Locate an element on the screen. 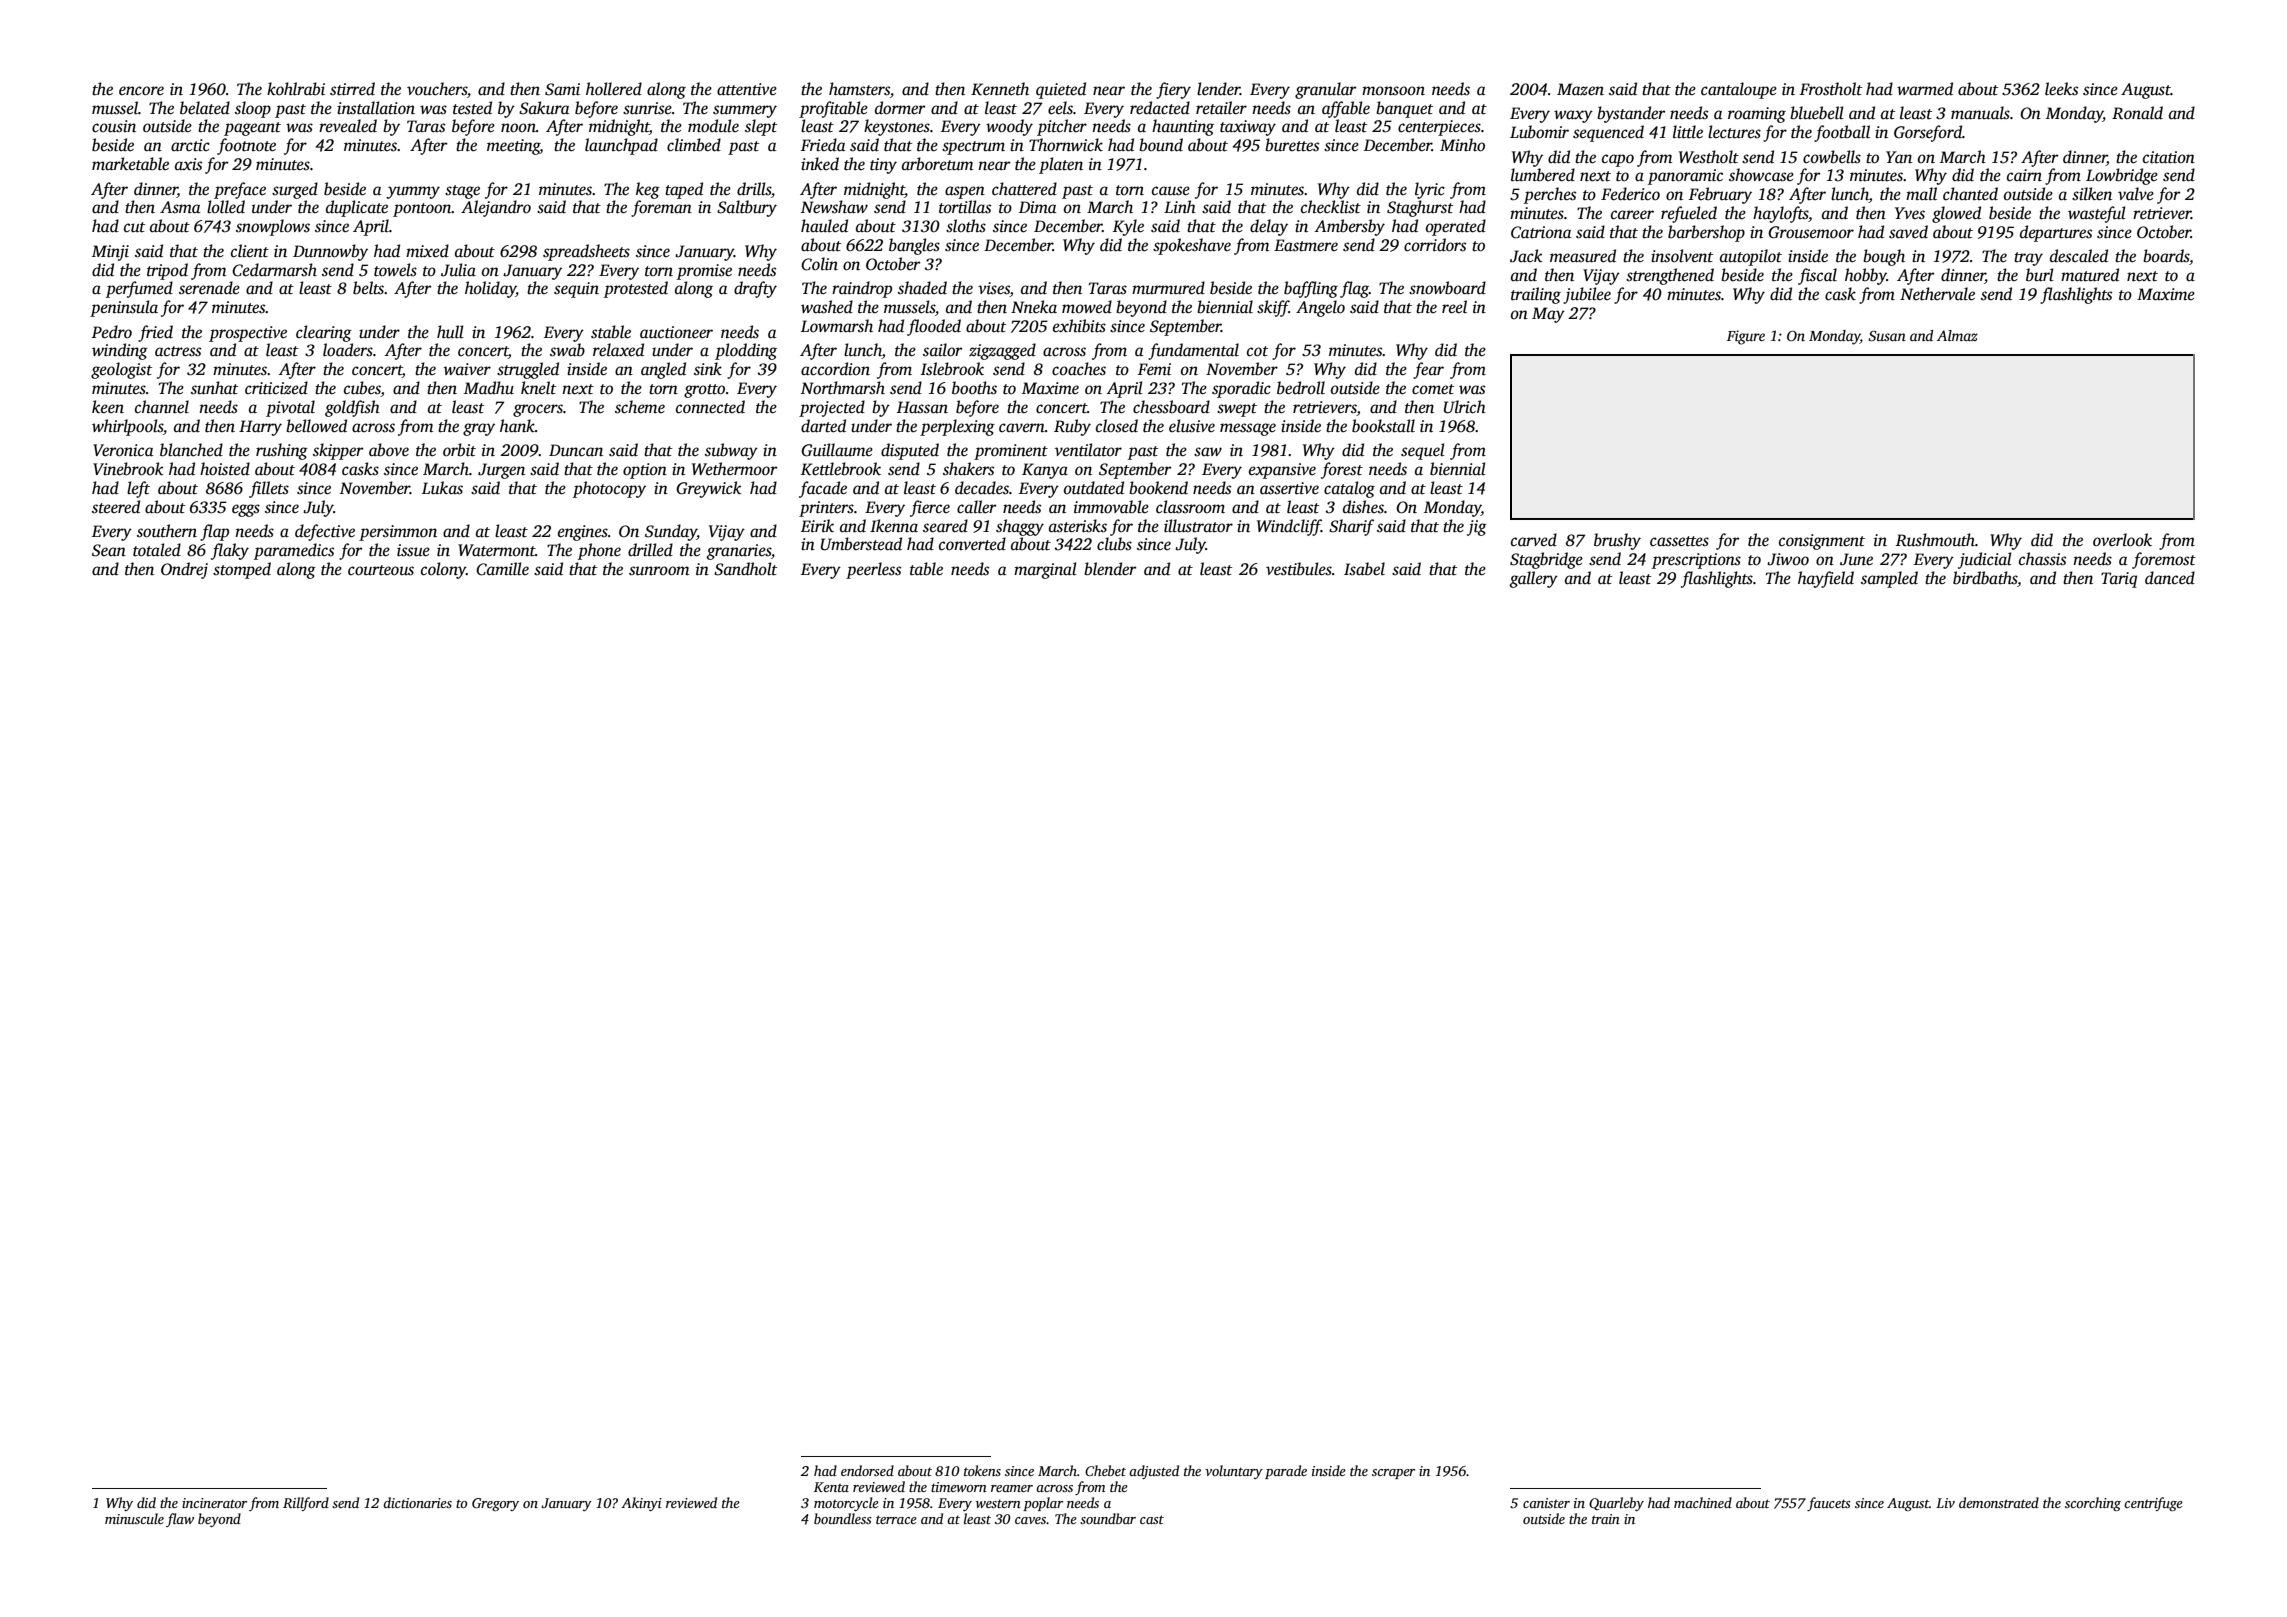 The image size is (2287, 1617). quieted is located at coordinates (1061, 90).
